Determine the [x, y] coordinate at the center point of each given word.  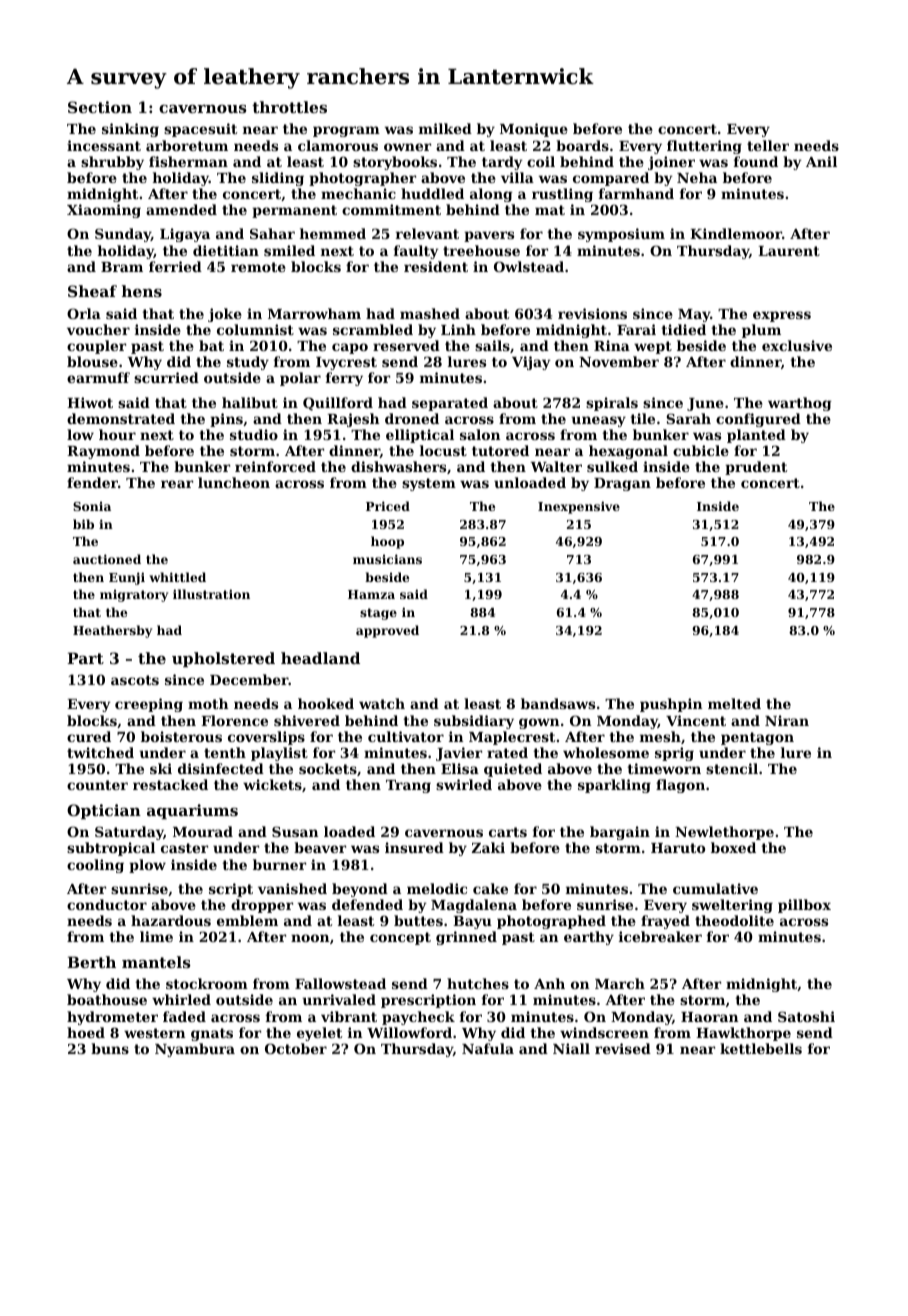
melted [734, 703]
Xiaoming [104, 211]
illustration [211, 594]
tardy [502, 163]
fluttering [704, 147]
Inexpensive [579, 507]
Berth [91, 962]
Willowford [409, 1032]
